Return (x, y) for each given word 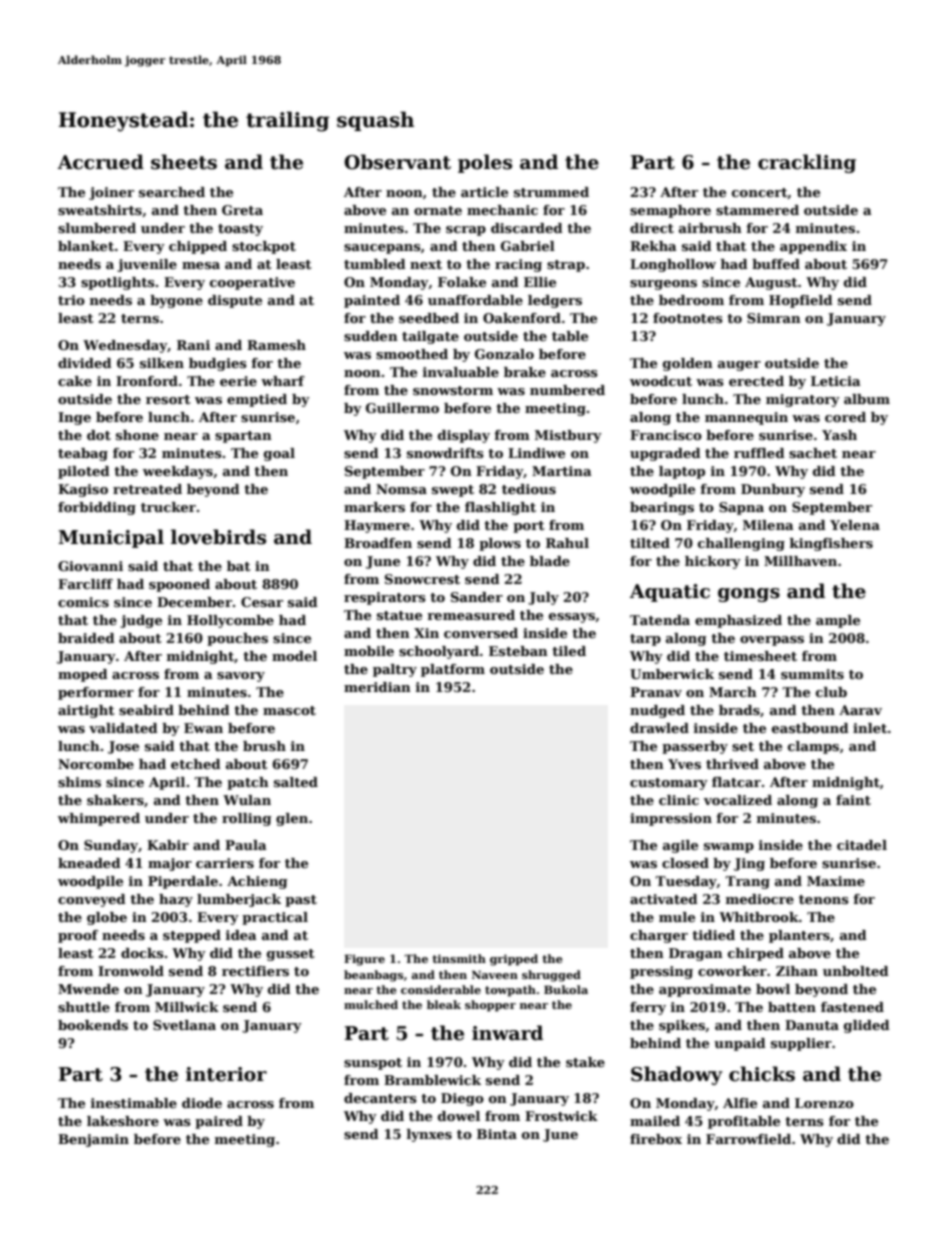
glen (292, 819)
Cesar (262, 602)
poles (485, 163)
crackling (807, 163)
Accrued (101, 162)
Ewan (203, 728)
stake (585, 1062)
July (543, 598)
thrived (732, 764)
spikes (682, 1026)
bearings (662, 508)
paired (219, 1122)
